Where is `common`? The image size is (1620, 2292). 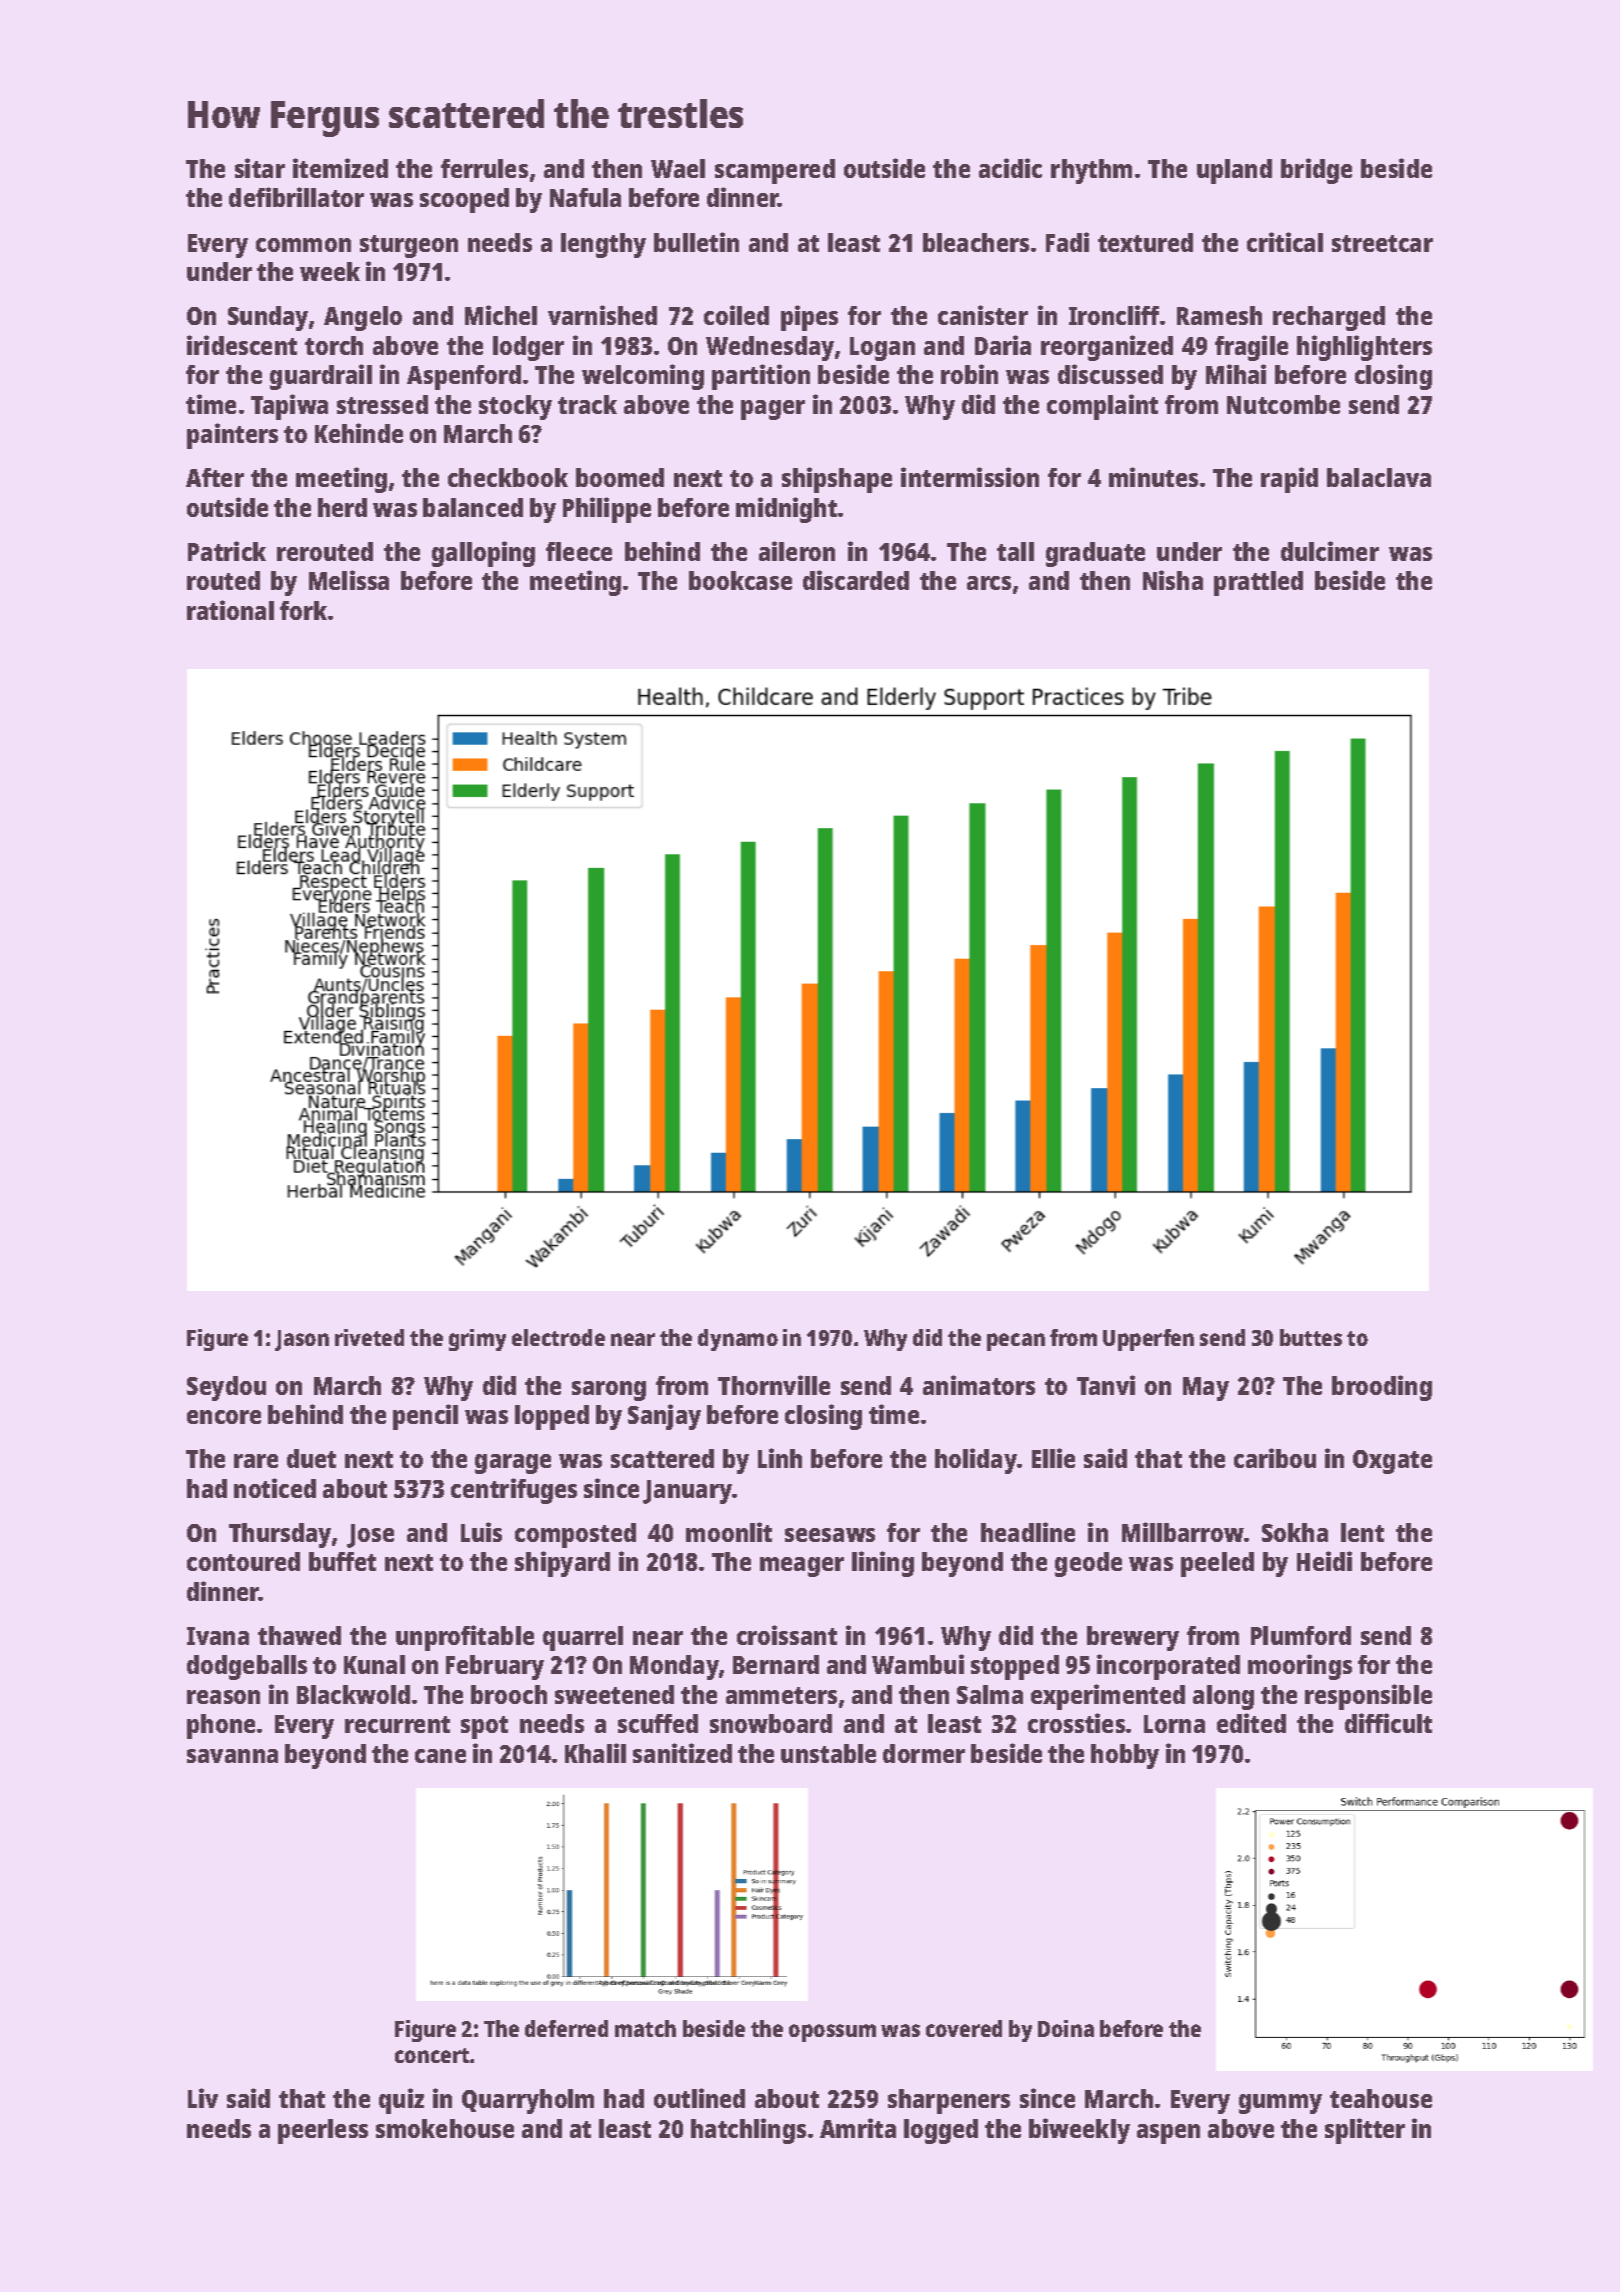
common is located at coordinates (303, 245).
